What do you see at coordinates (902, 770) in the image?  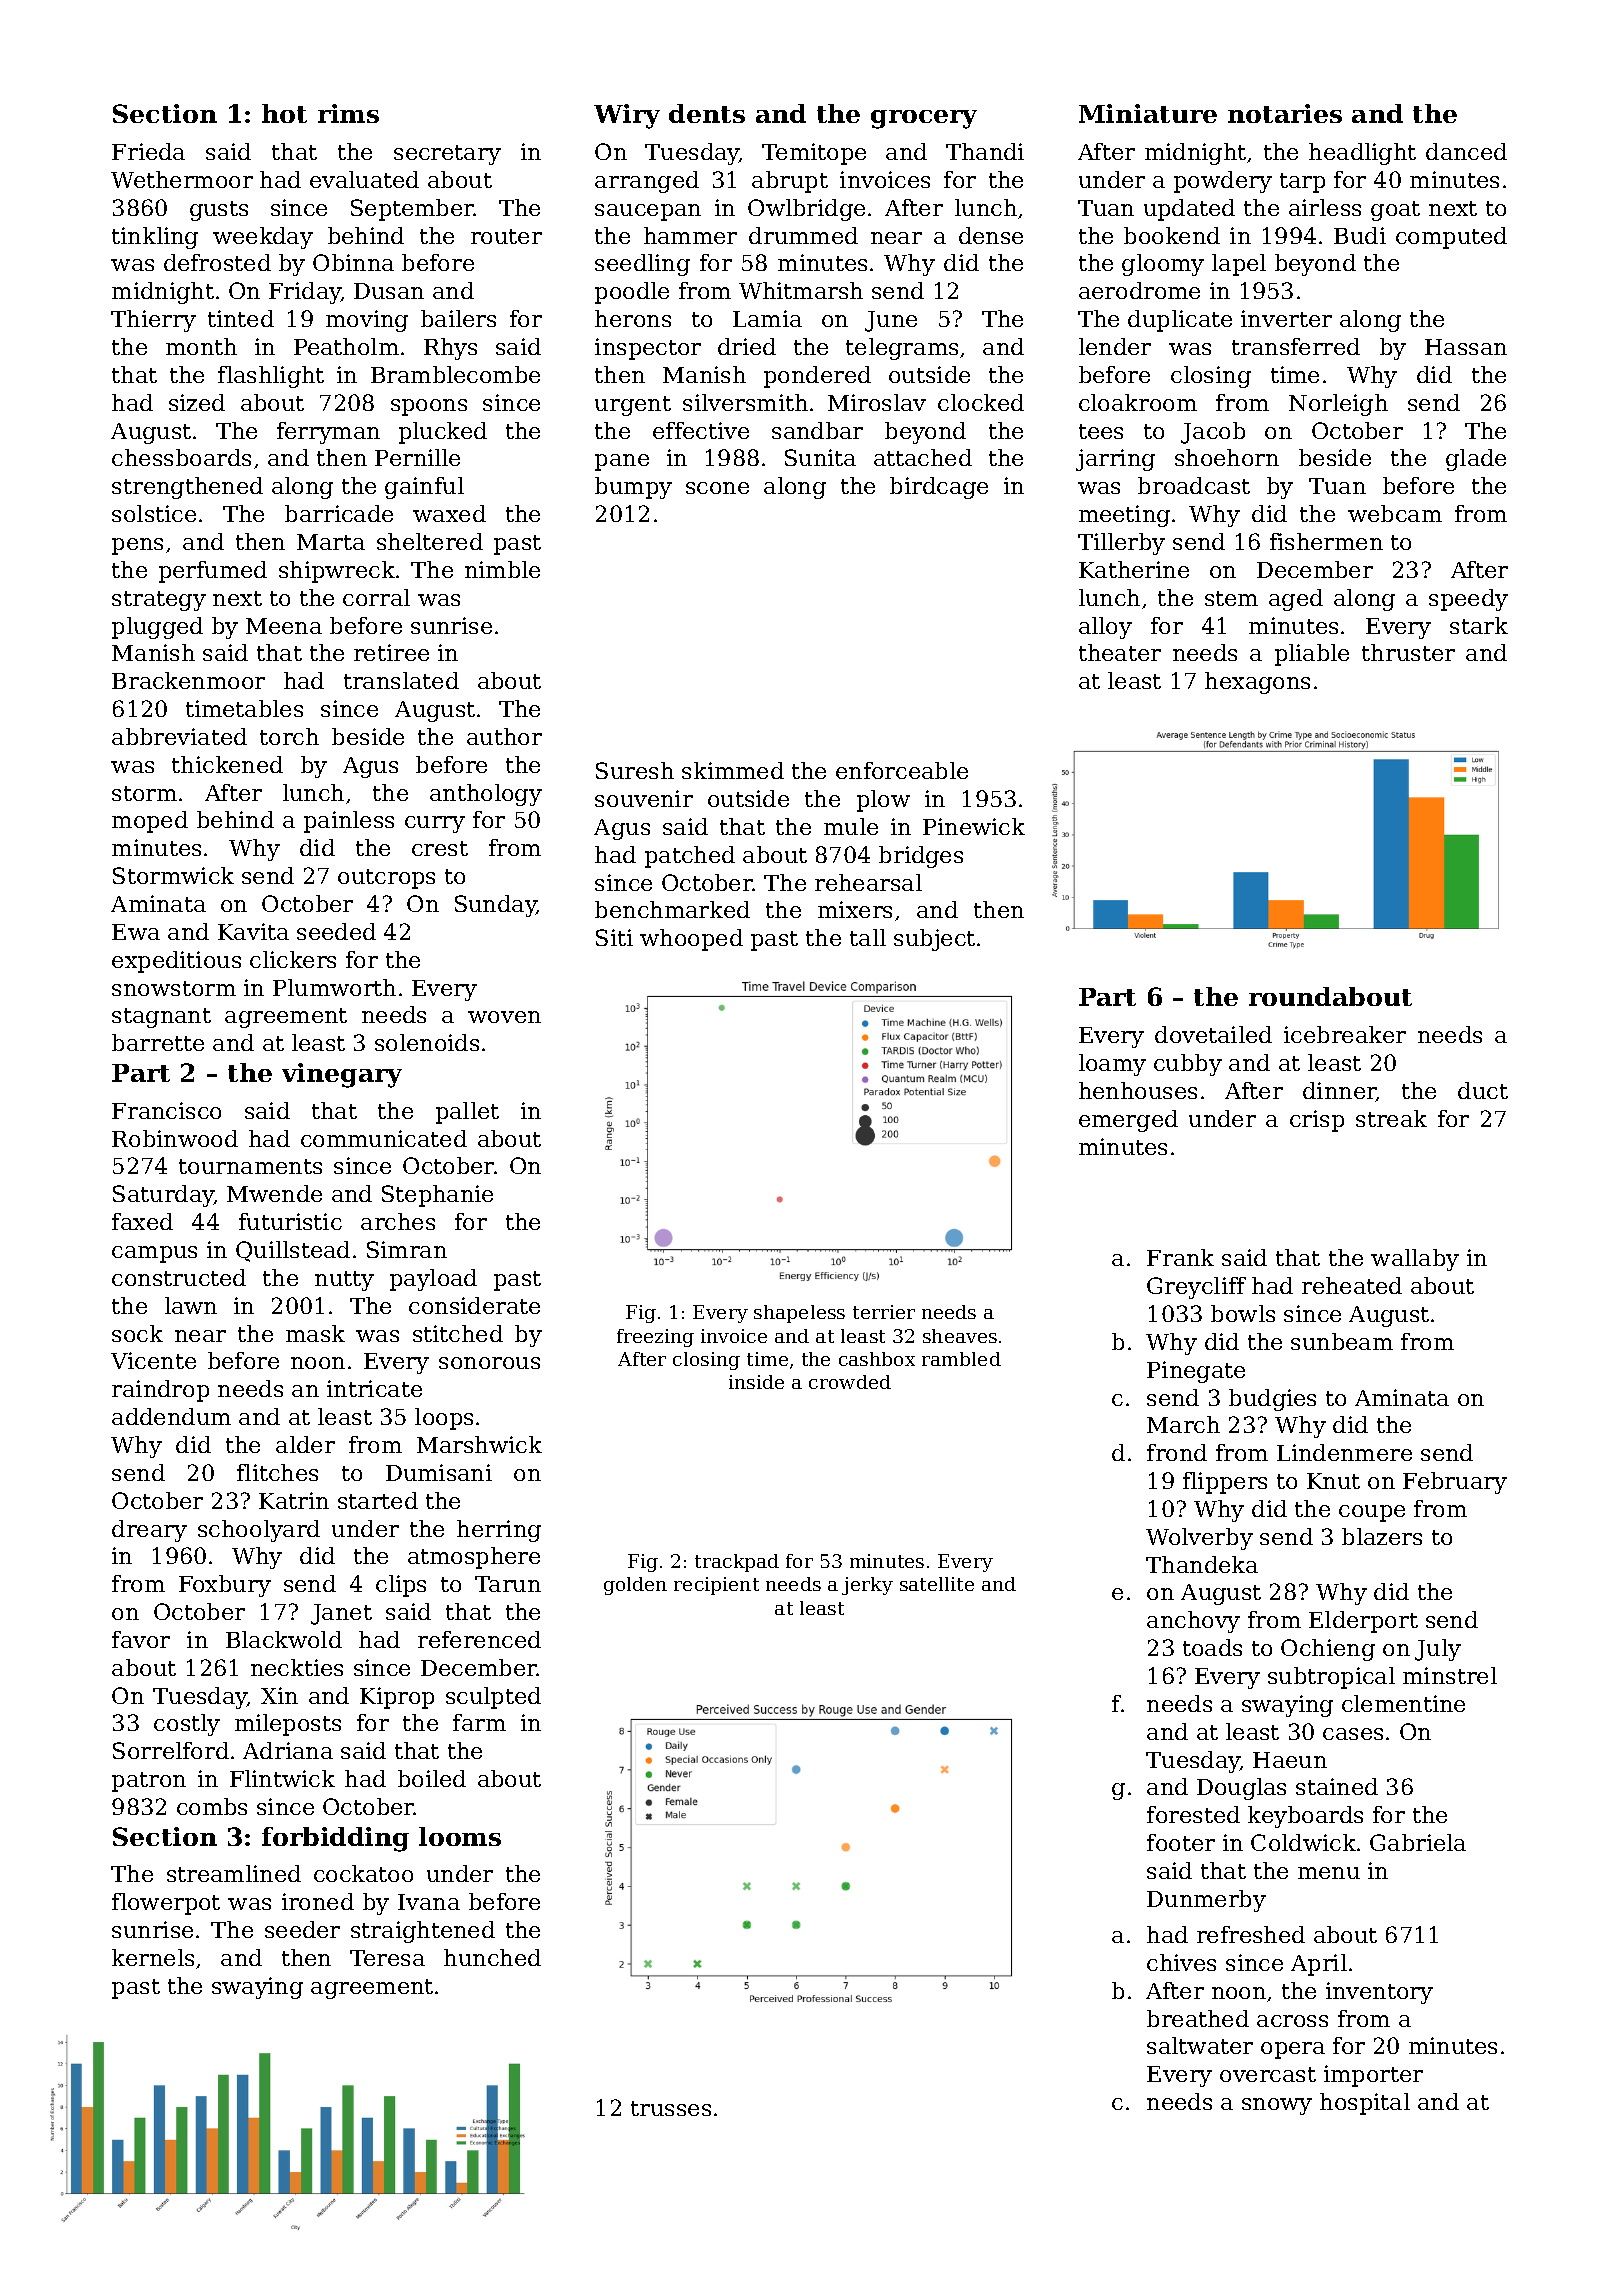 I see `enforceable` at bounding box center [902, 770].
